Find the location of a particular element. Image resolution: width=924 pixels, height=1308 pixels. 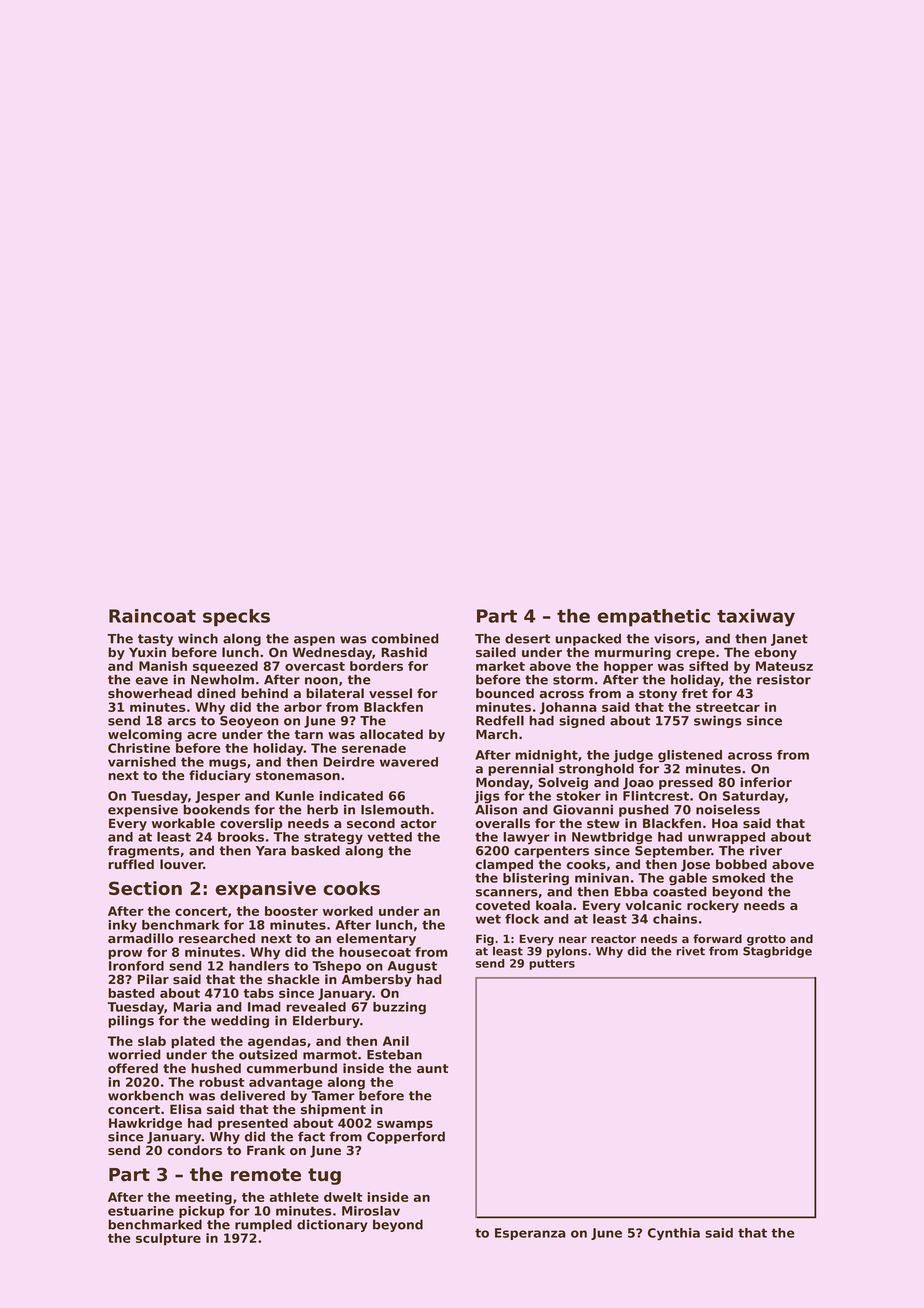

ebony is located at coordinates (775, 653).
